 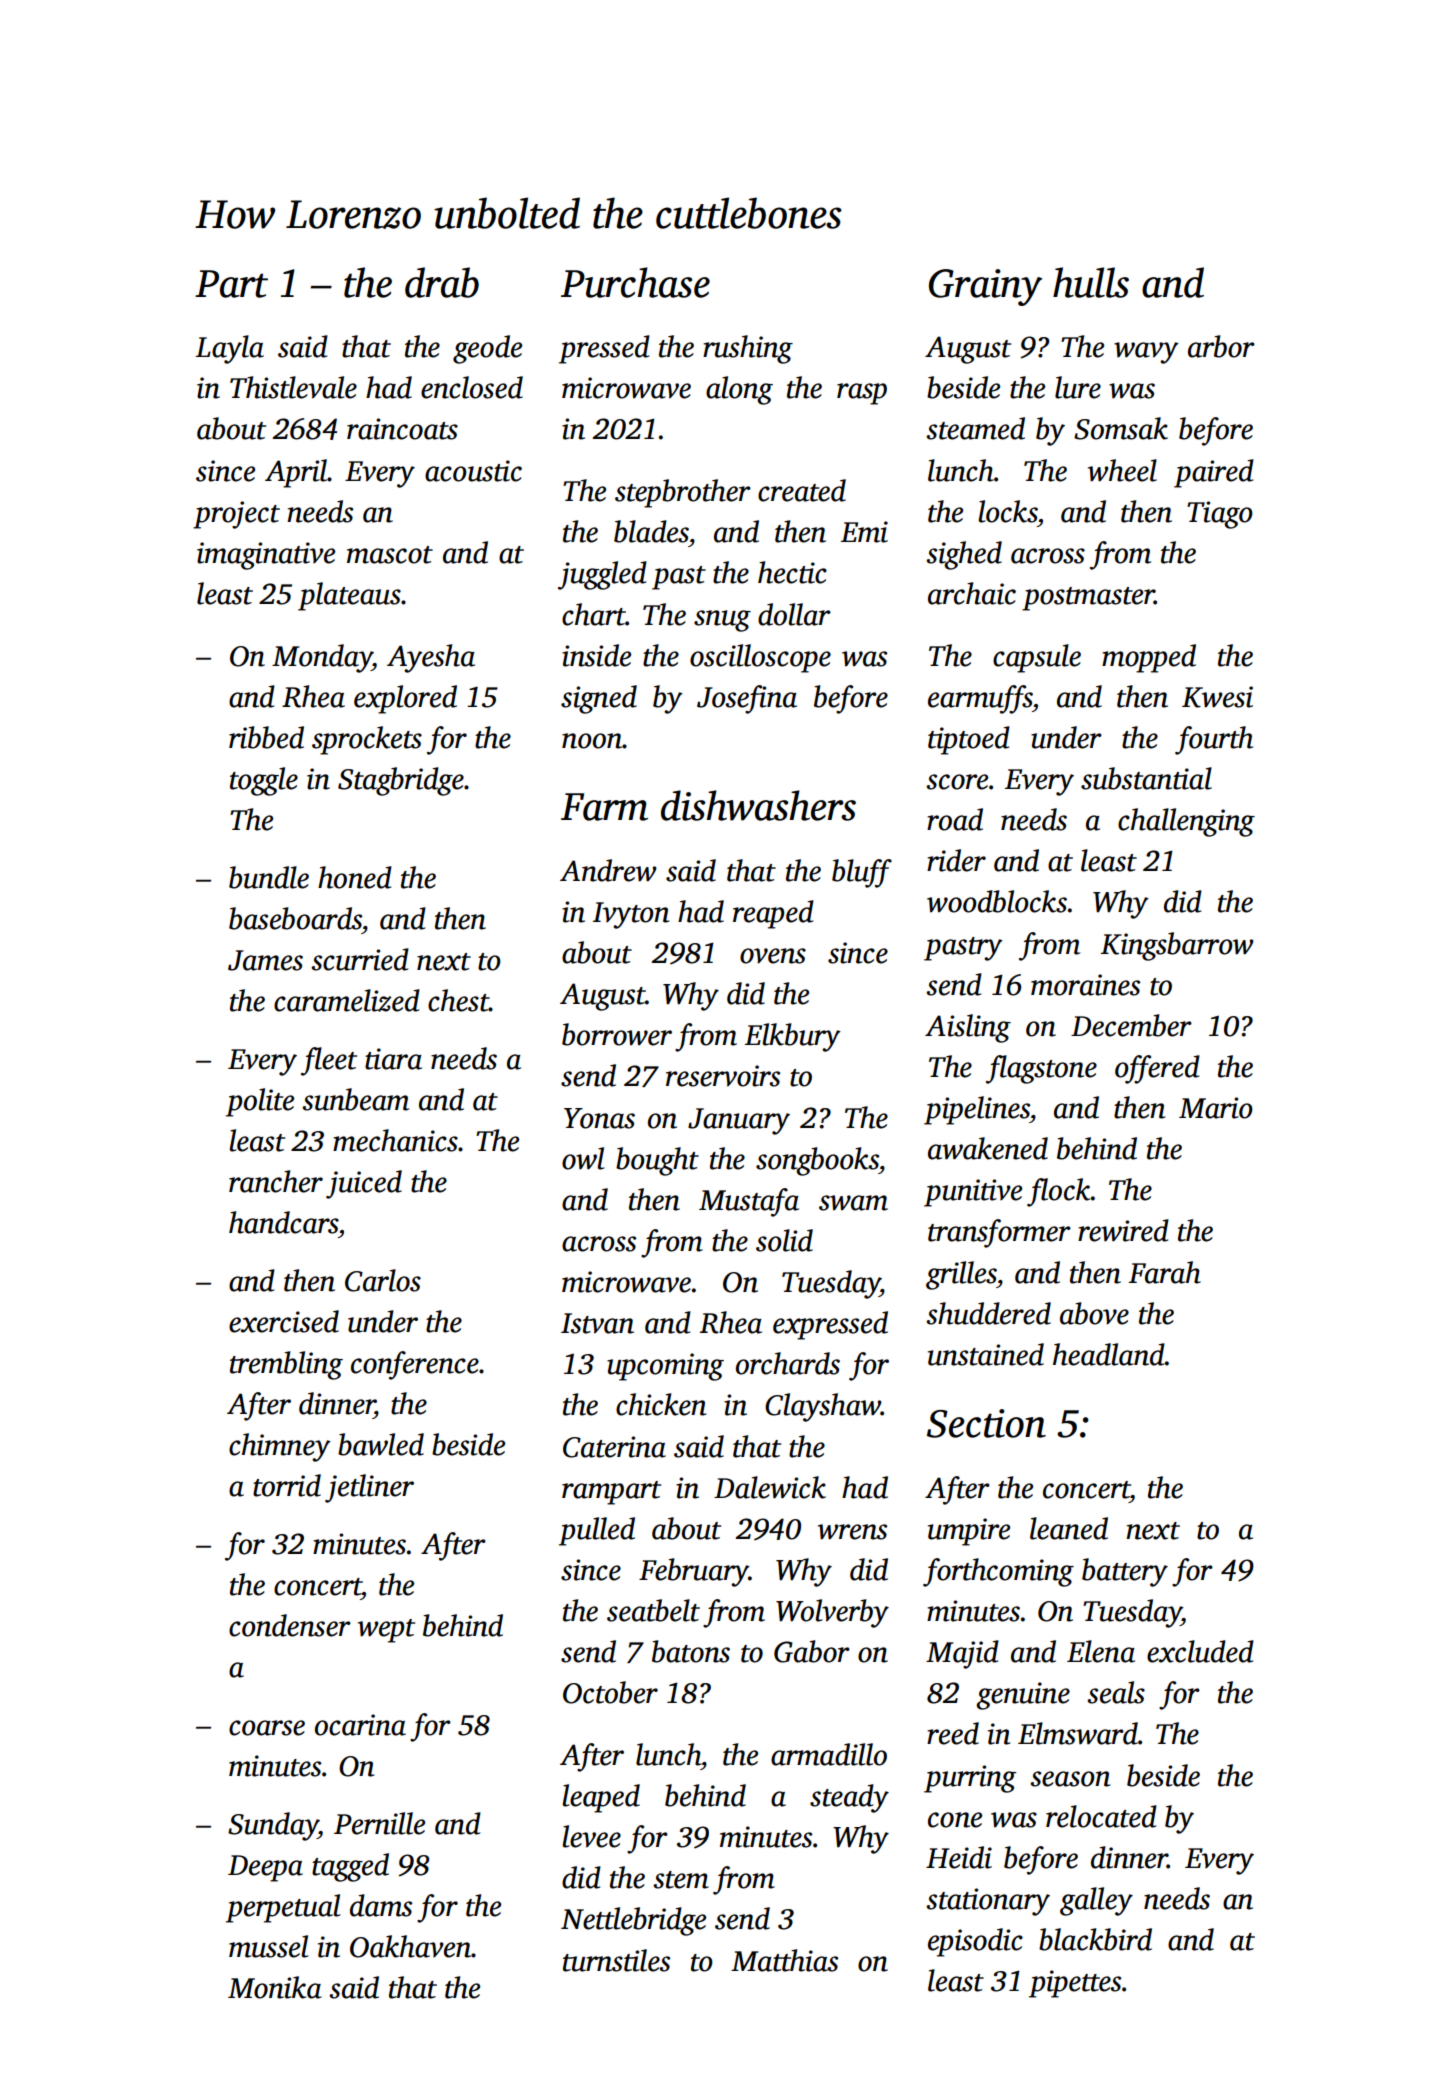 What do you see at coordinates (442, 282) in the screenshot?
I see `drab` at bounding box center [442, 282].
